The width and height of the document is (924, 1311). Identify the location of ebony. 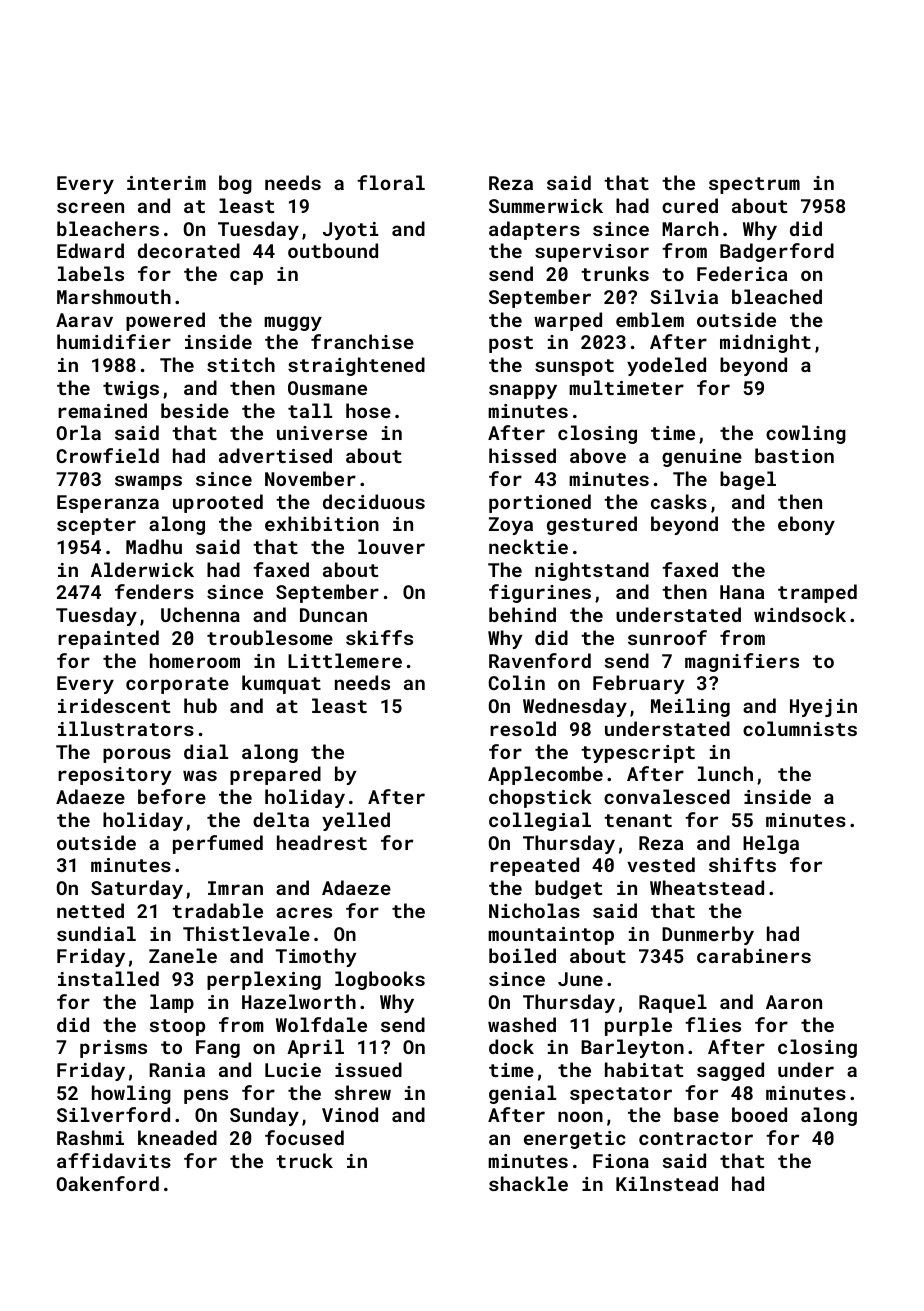
(806, 525).
